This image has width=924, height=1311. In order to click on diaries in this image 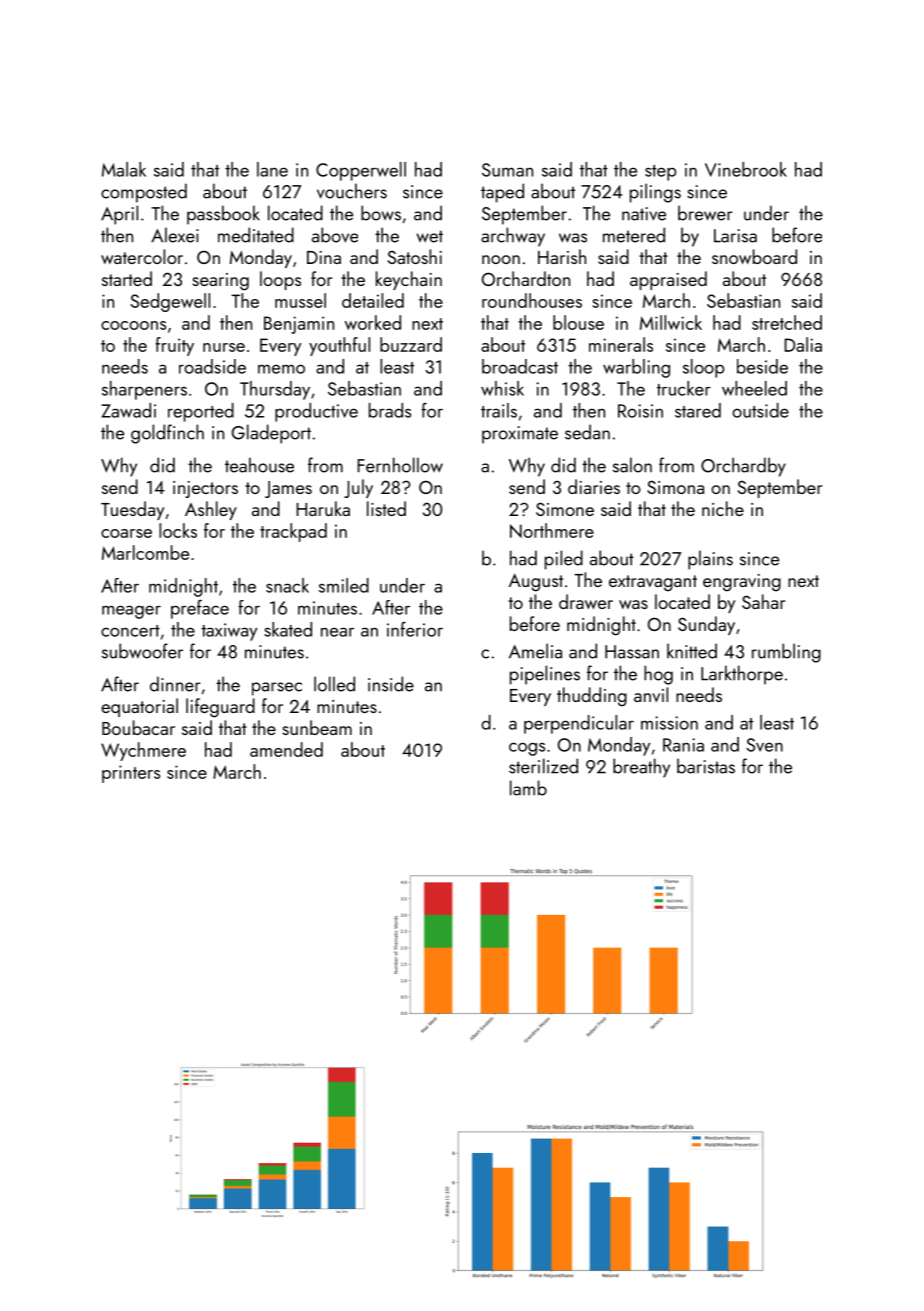, I will do `click(594, 486)`.
